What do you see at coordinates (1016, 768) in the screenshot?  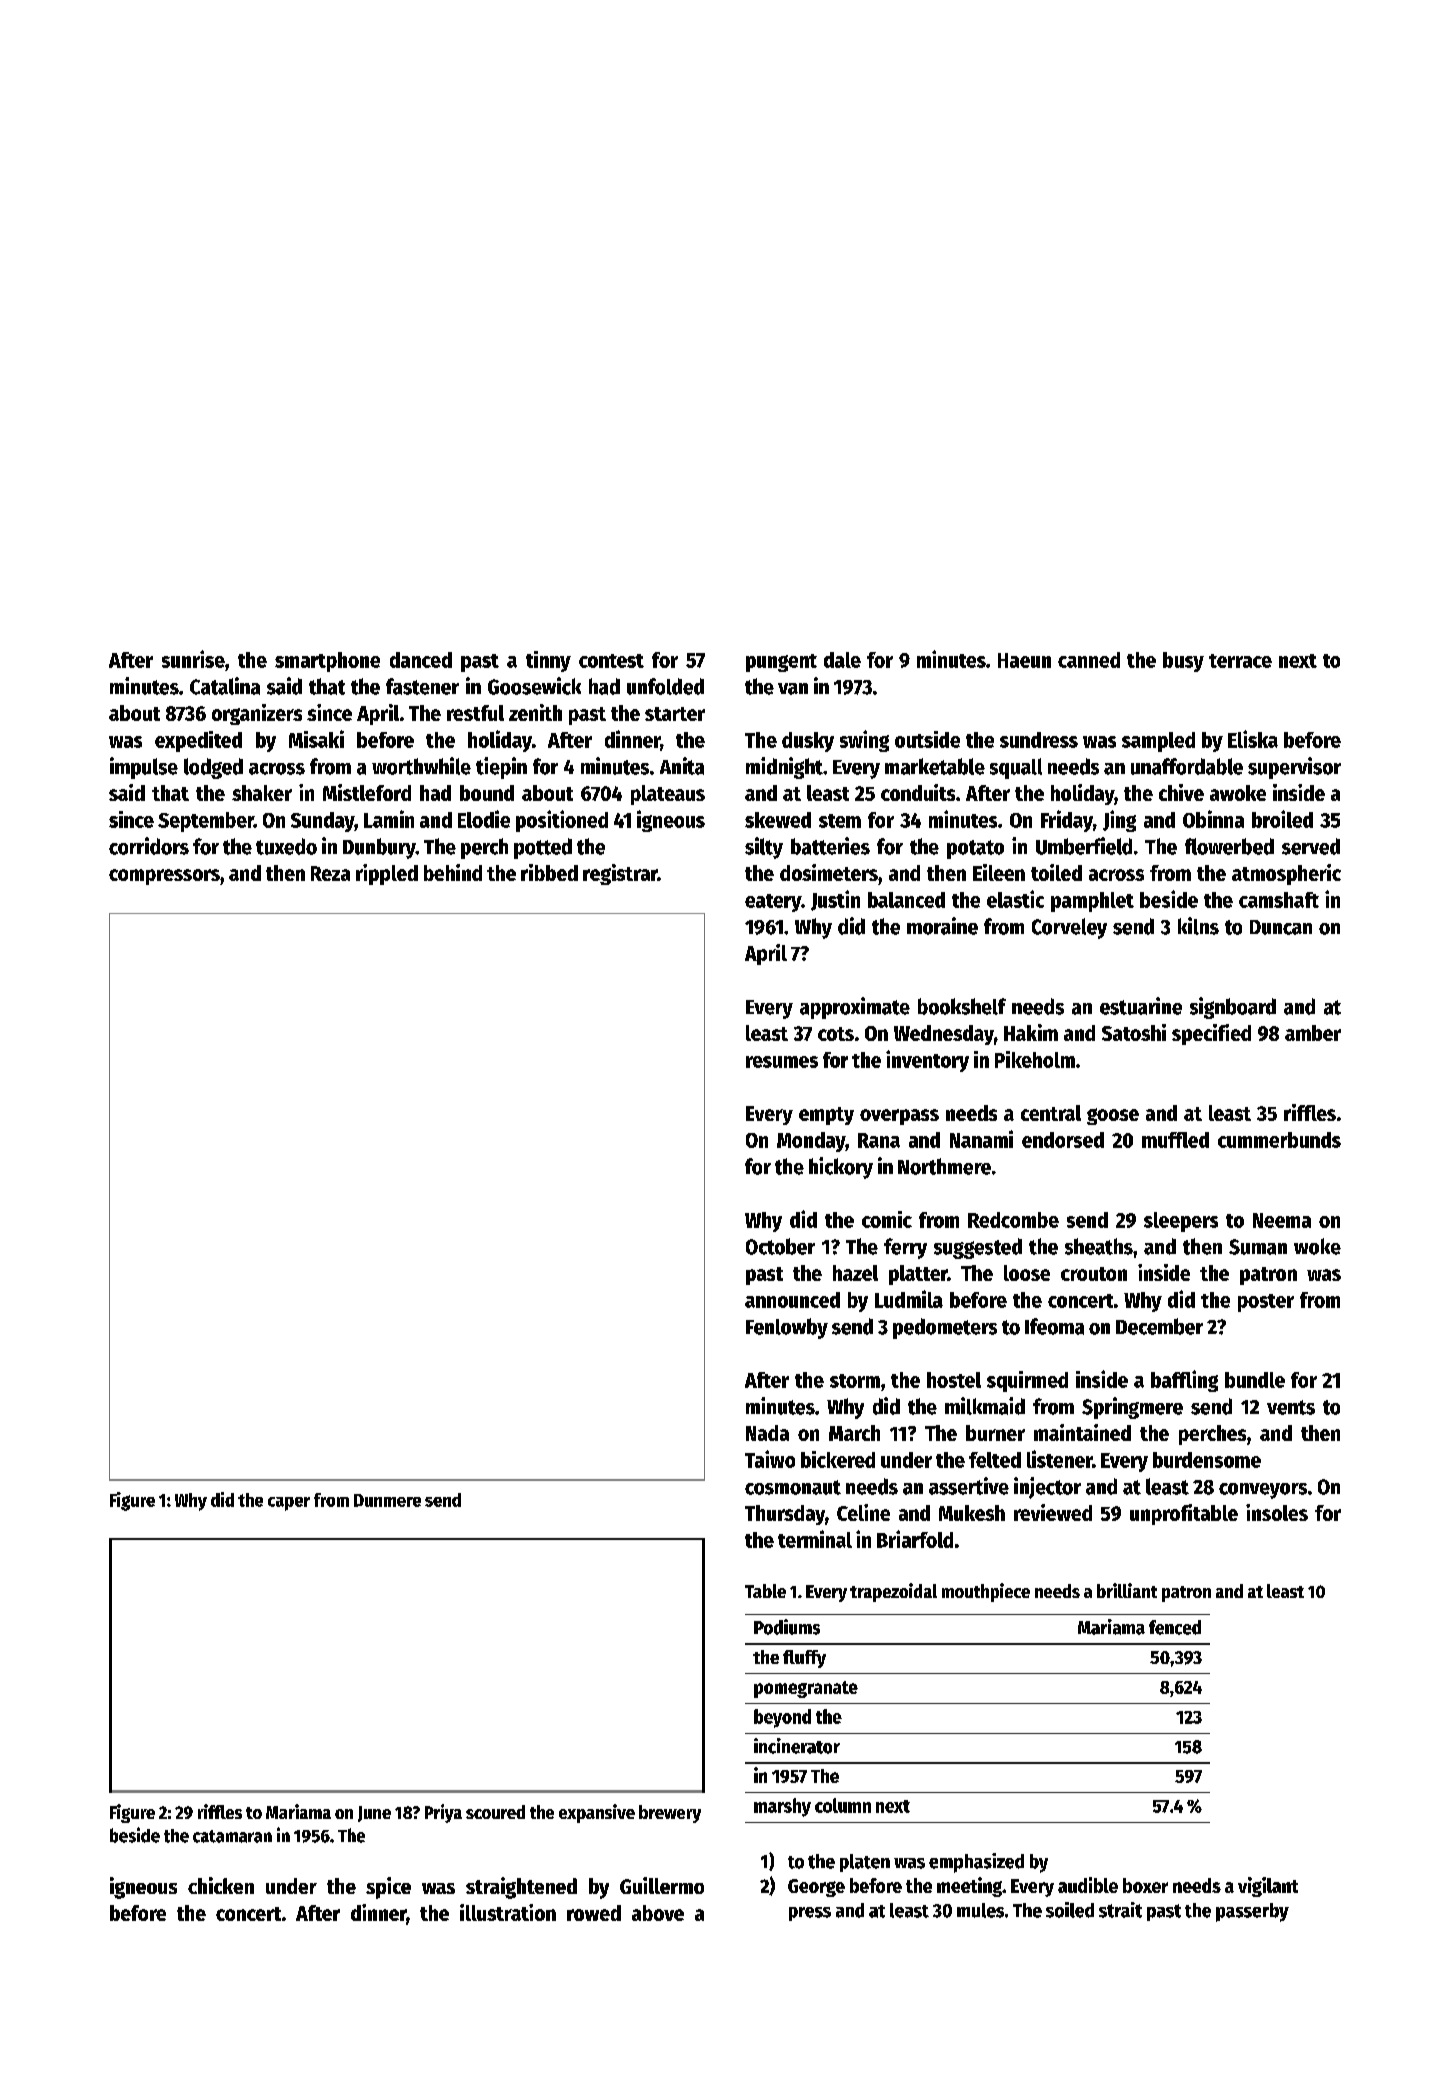 I see `squall` at bounding box center [1016, 768].
